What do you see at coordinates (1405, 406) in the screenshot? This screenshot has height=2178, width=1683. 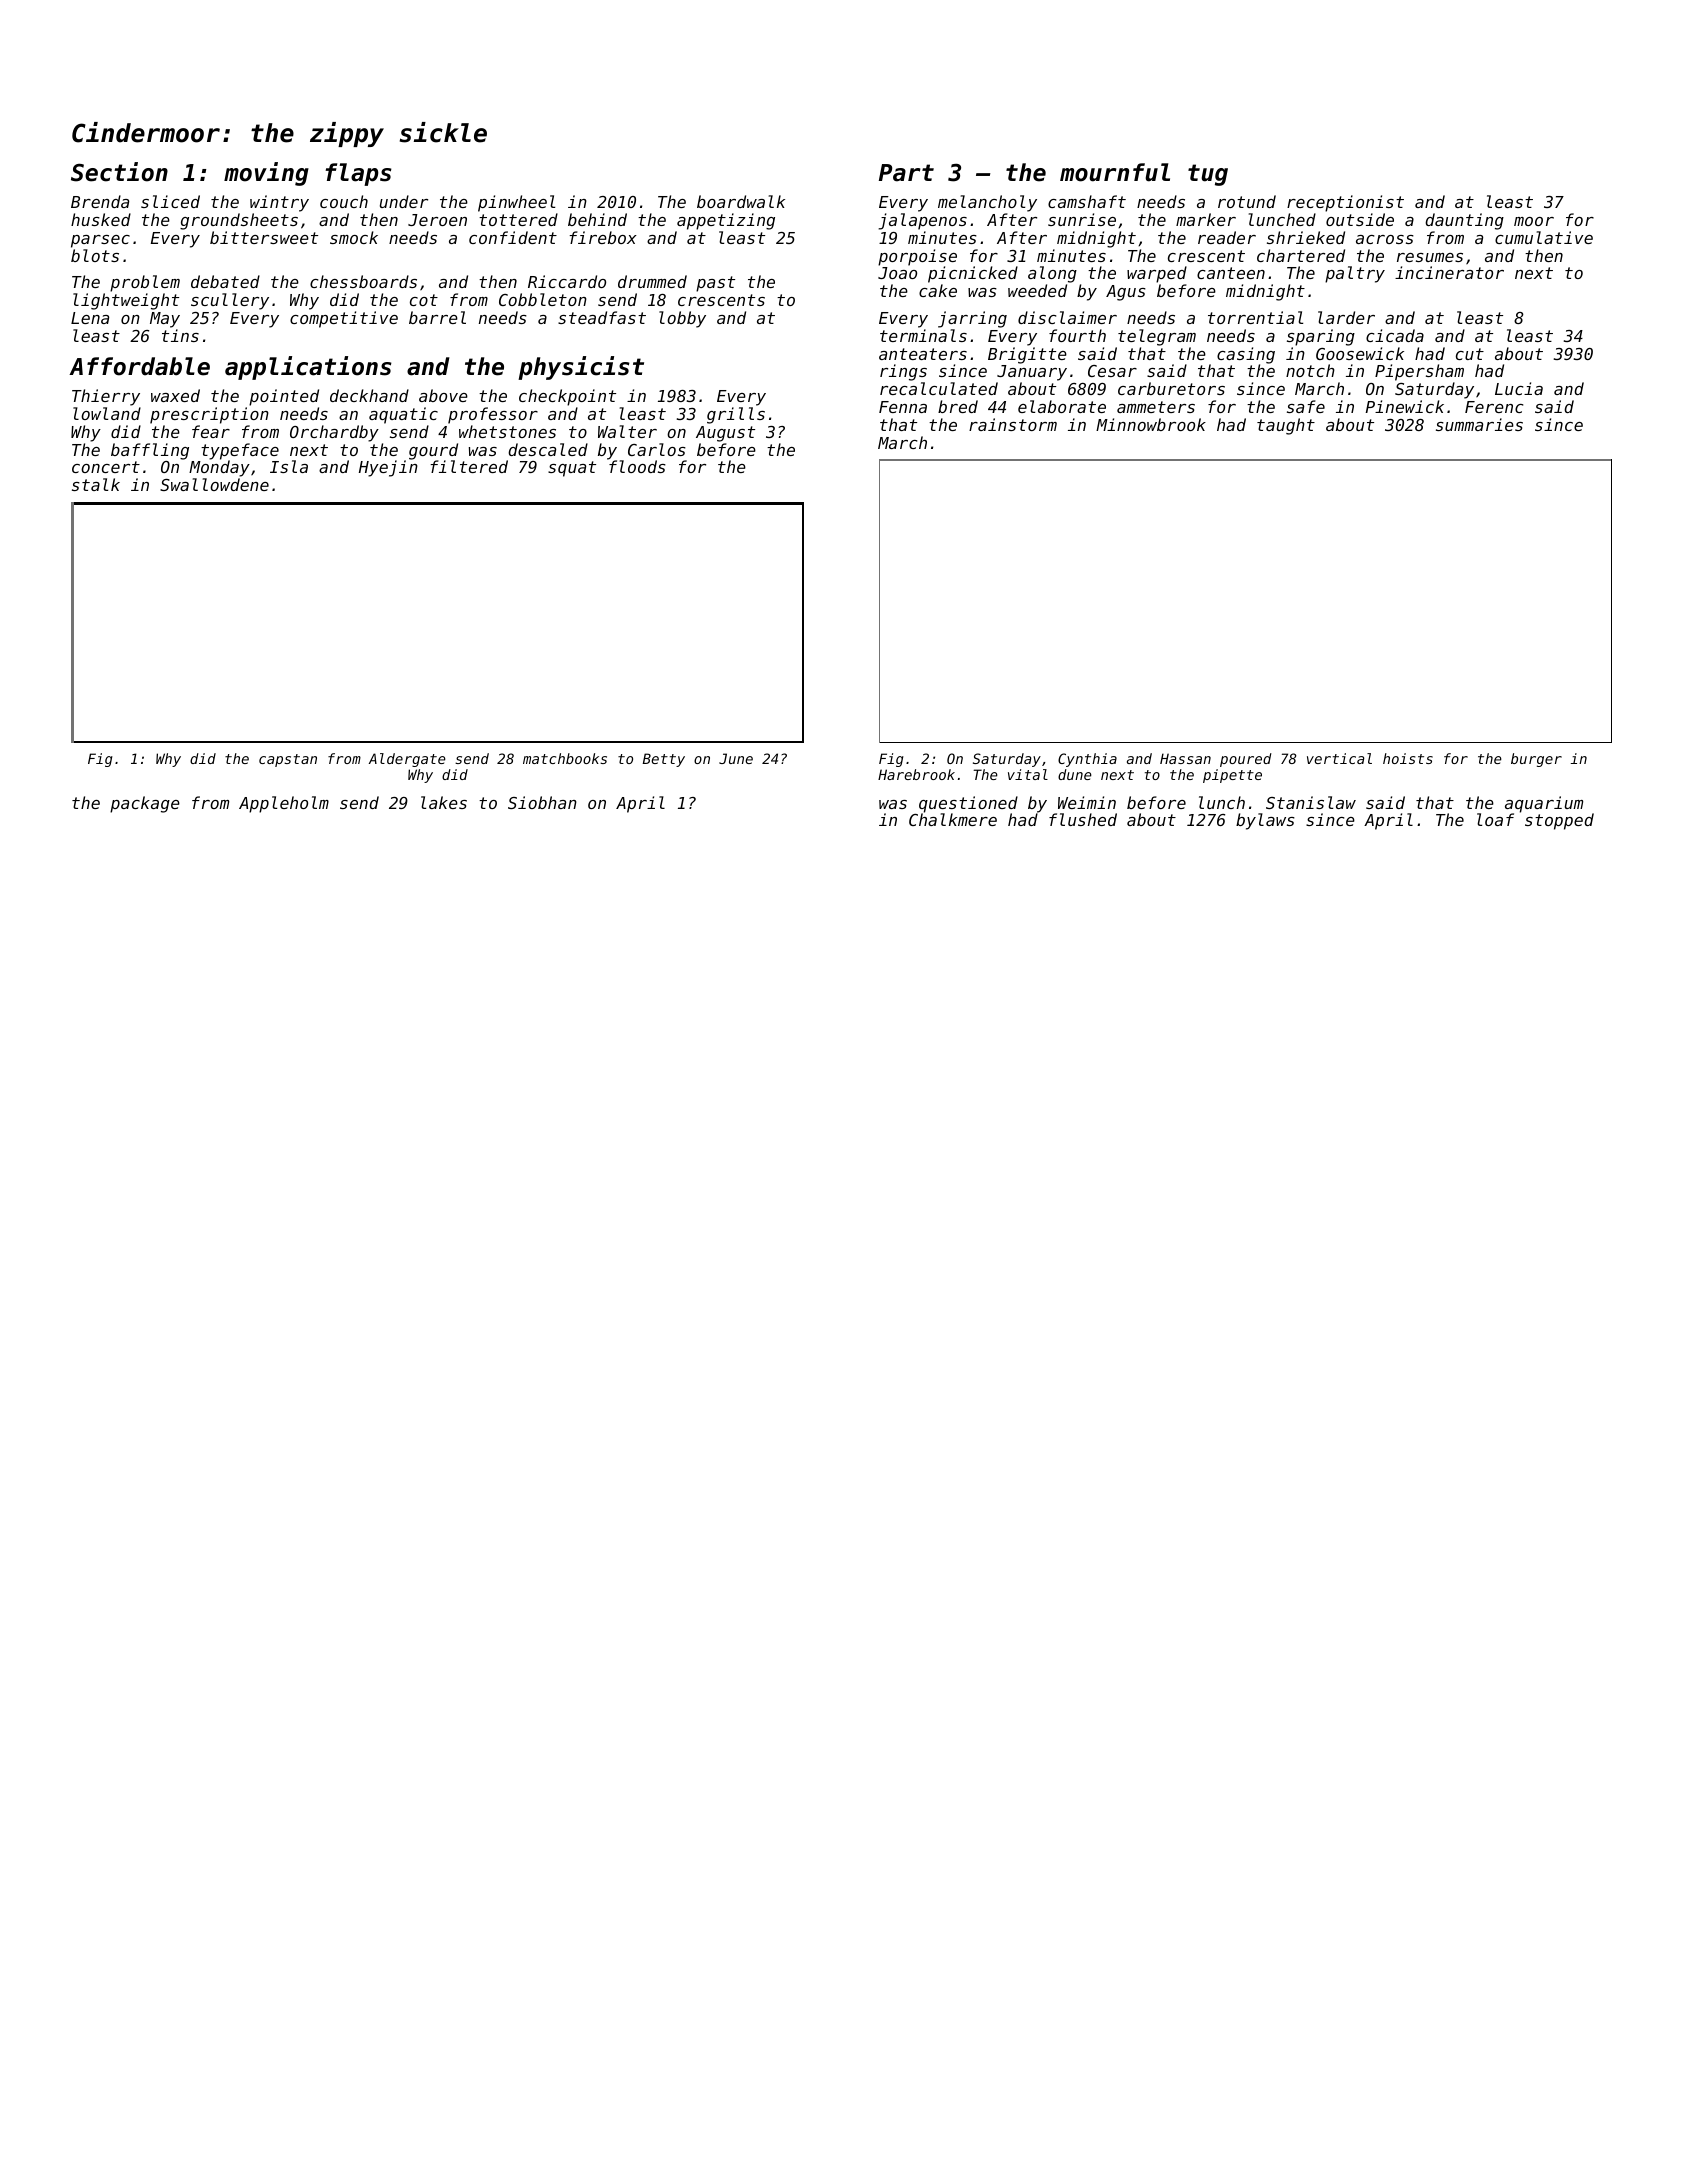 I see `Pinewick` at bounding box center [1405, 406].
